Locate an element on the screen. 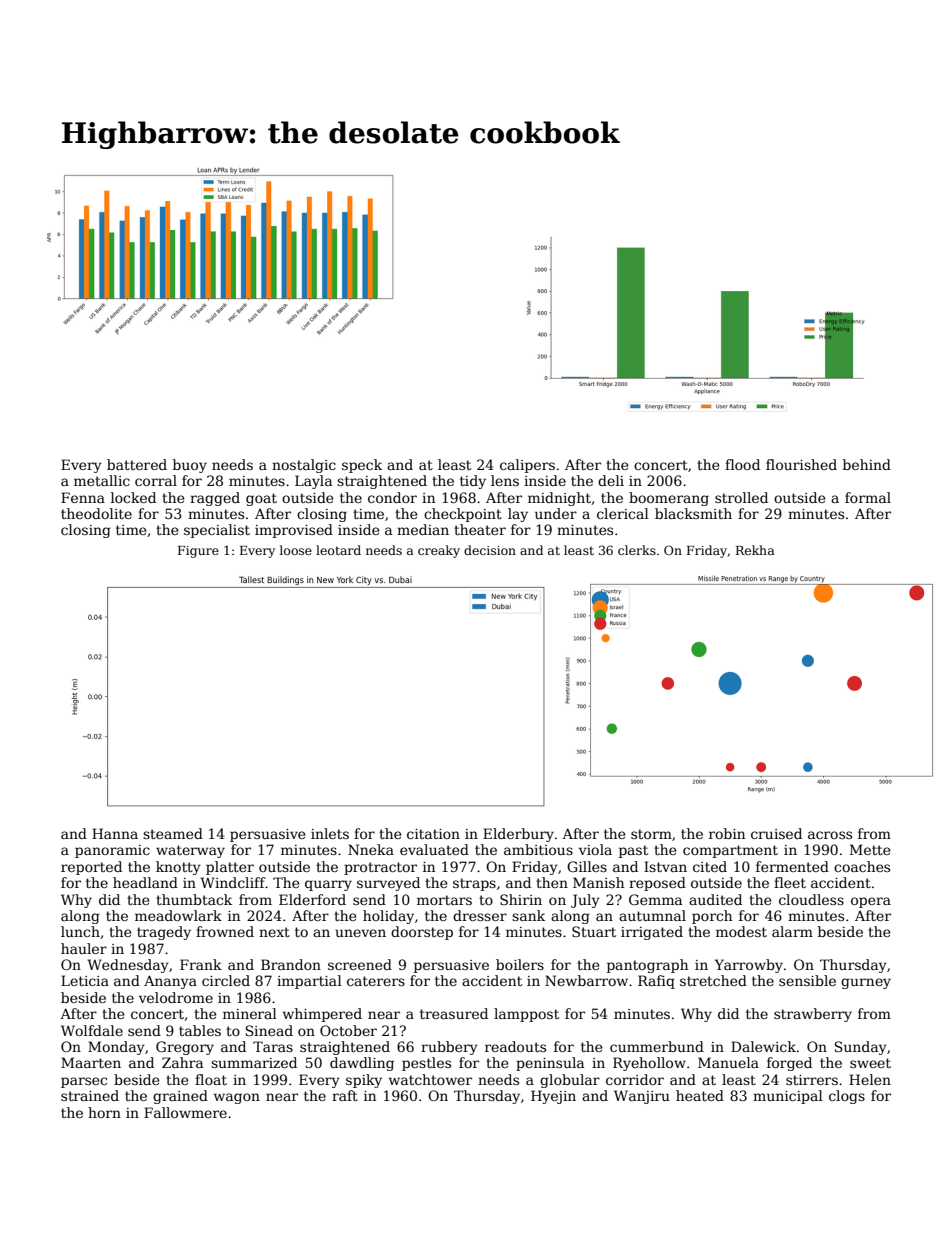  improvised is located at coordinates (294, 531).
